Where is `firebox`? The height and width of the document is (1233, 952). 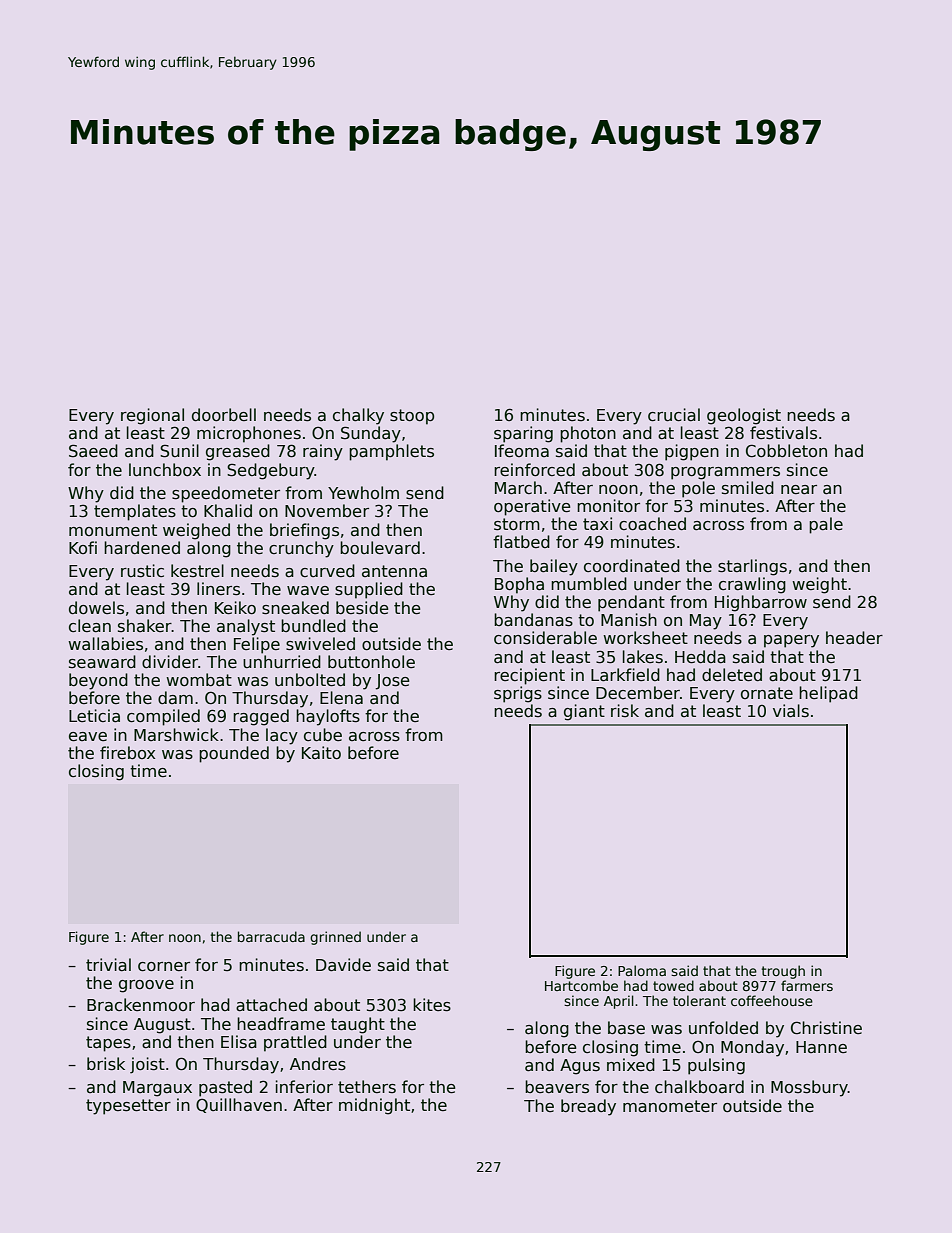 firebox is located at coordinates (127, 752).
